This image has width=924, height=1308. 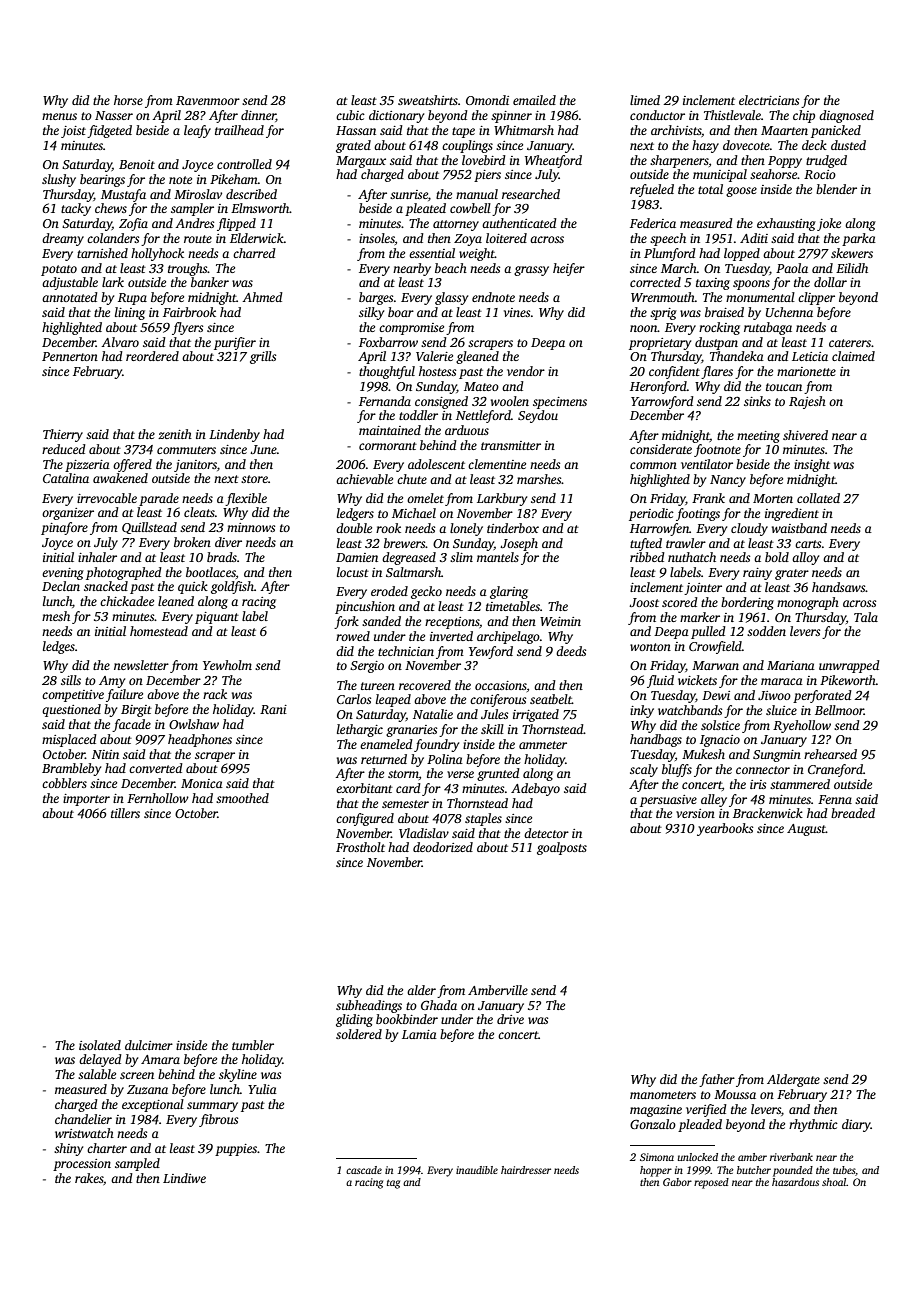 I want to click on route, so click(x=198, y=239).
